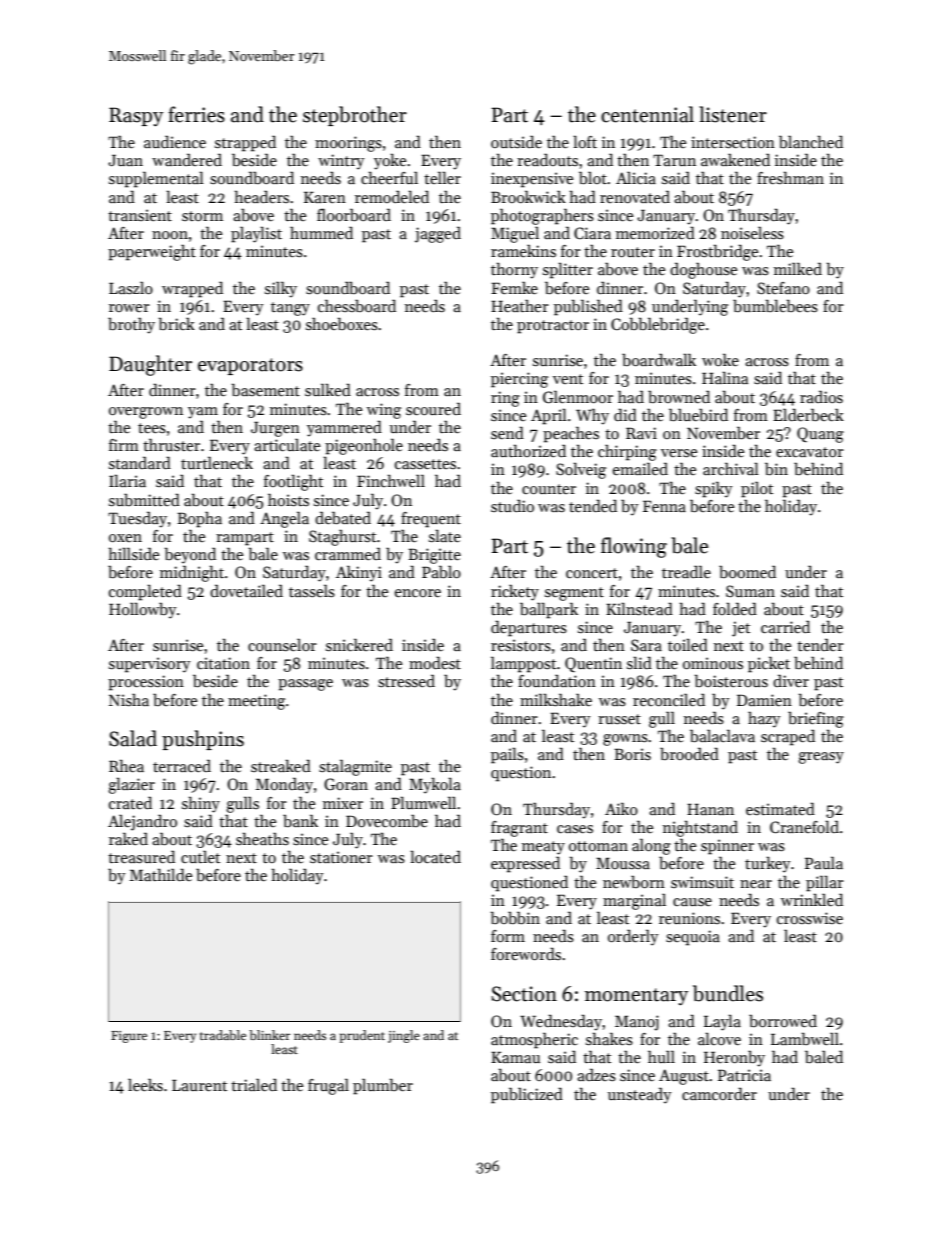  Describe the element at coordinates (202, 216) in the screenshot. I see `storm` at that location.
